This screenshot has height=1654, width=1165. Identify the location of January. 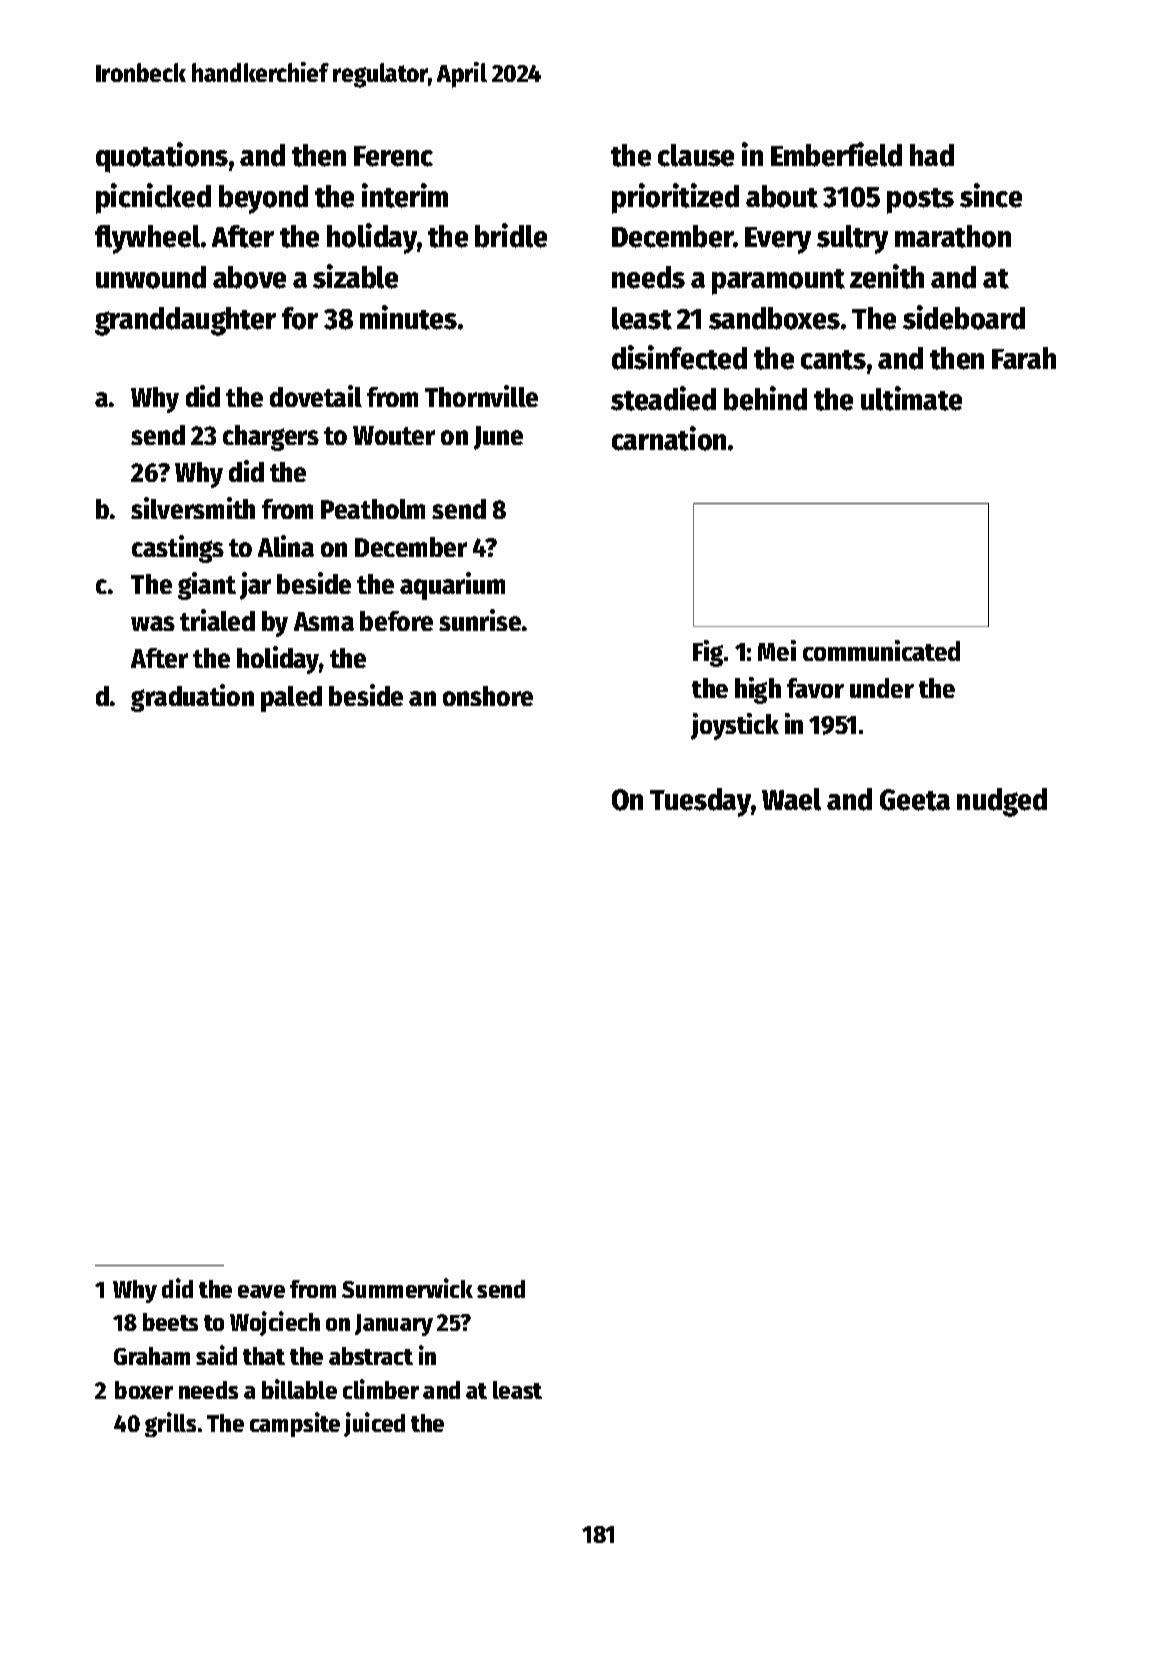
(394, 1325).
